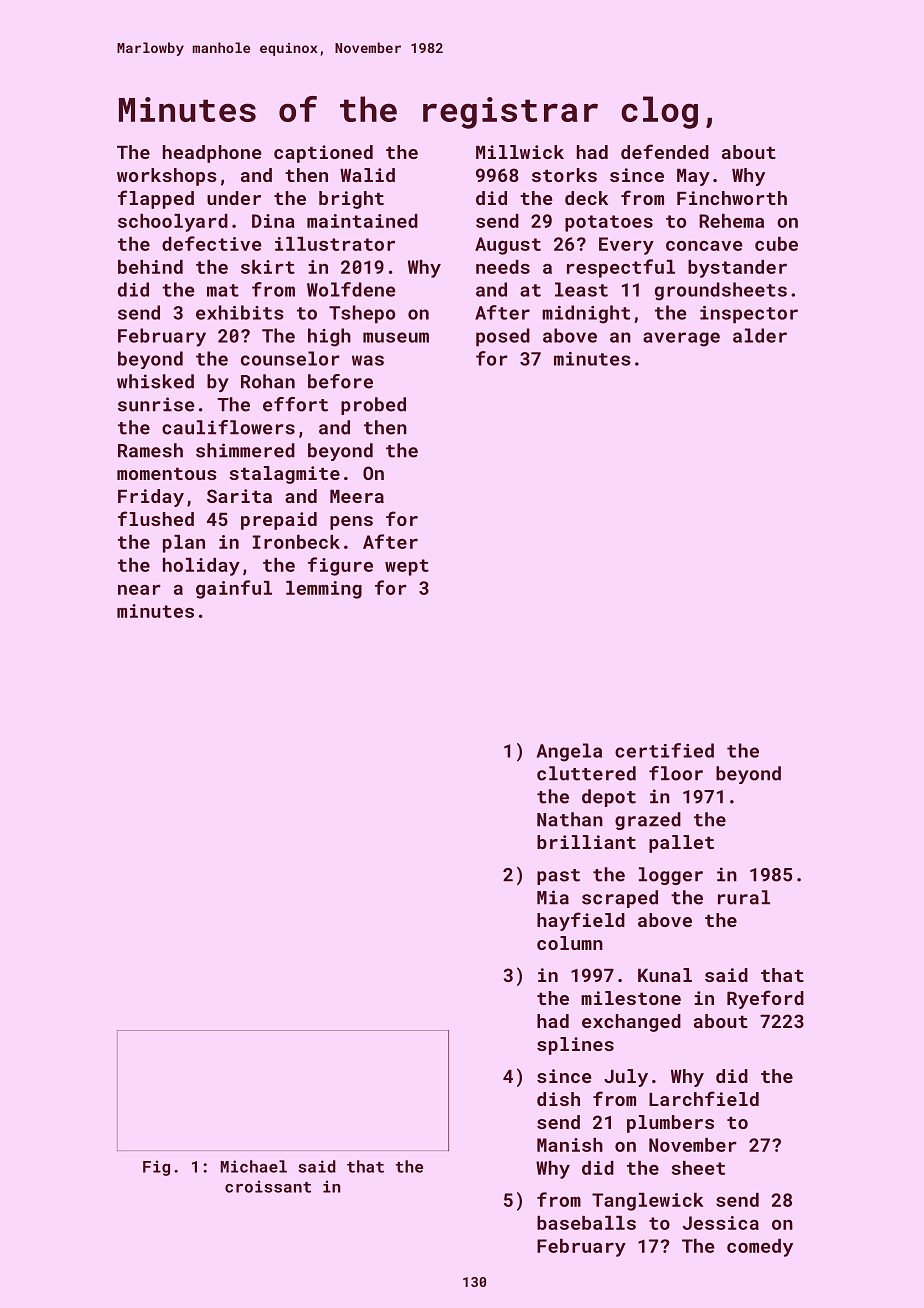 This page has width=924, height=1308. What do you see at coordinates (776, 244) in the page?
I see `cube` at bounding box center [776, 244].
